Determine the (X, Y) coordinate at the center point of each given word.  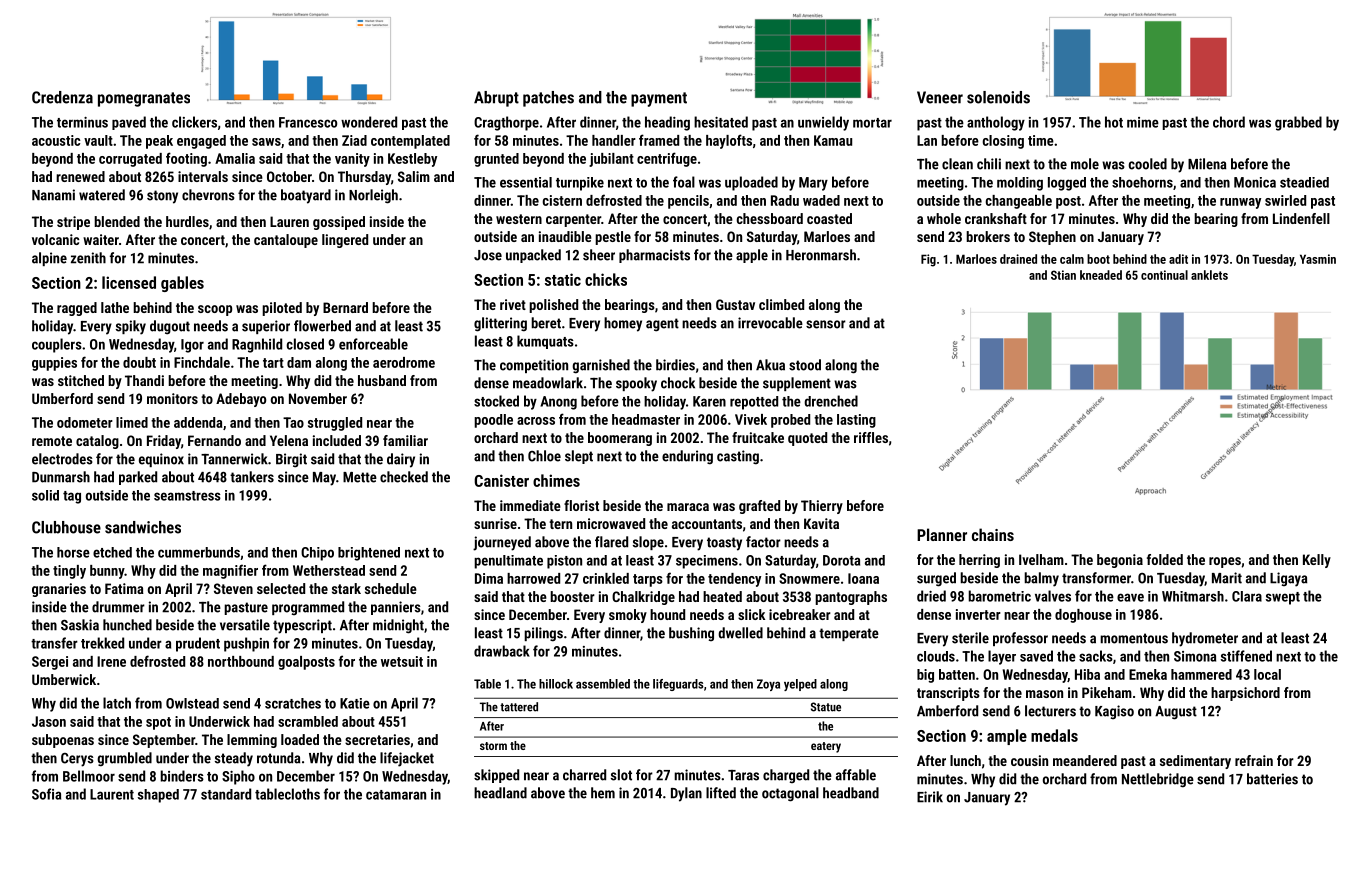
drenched (831, 401)
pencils (688, 202)
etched (112, 552)
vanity (352, 160)
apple (752, 256)
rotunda (278, 758)
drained (1018, 259)
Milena (1207, 164)
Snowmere (809, 578)
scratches (293, 703)
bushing (691, 634)
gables (182, 284)
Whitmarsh (1193, 596)
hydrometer (1205, 639)
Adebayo (241, 400)
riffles (871, 437)
